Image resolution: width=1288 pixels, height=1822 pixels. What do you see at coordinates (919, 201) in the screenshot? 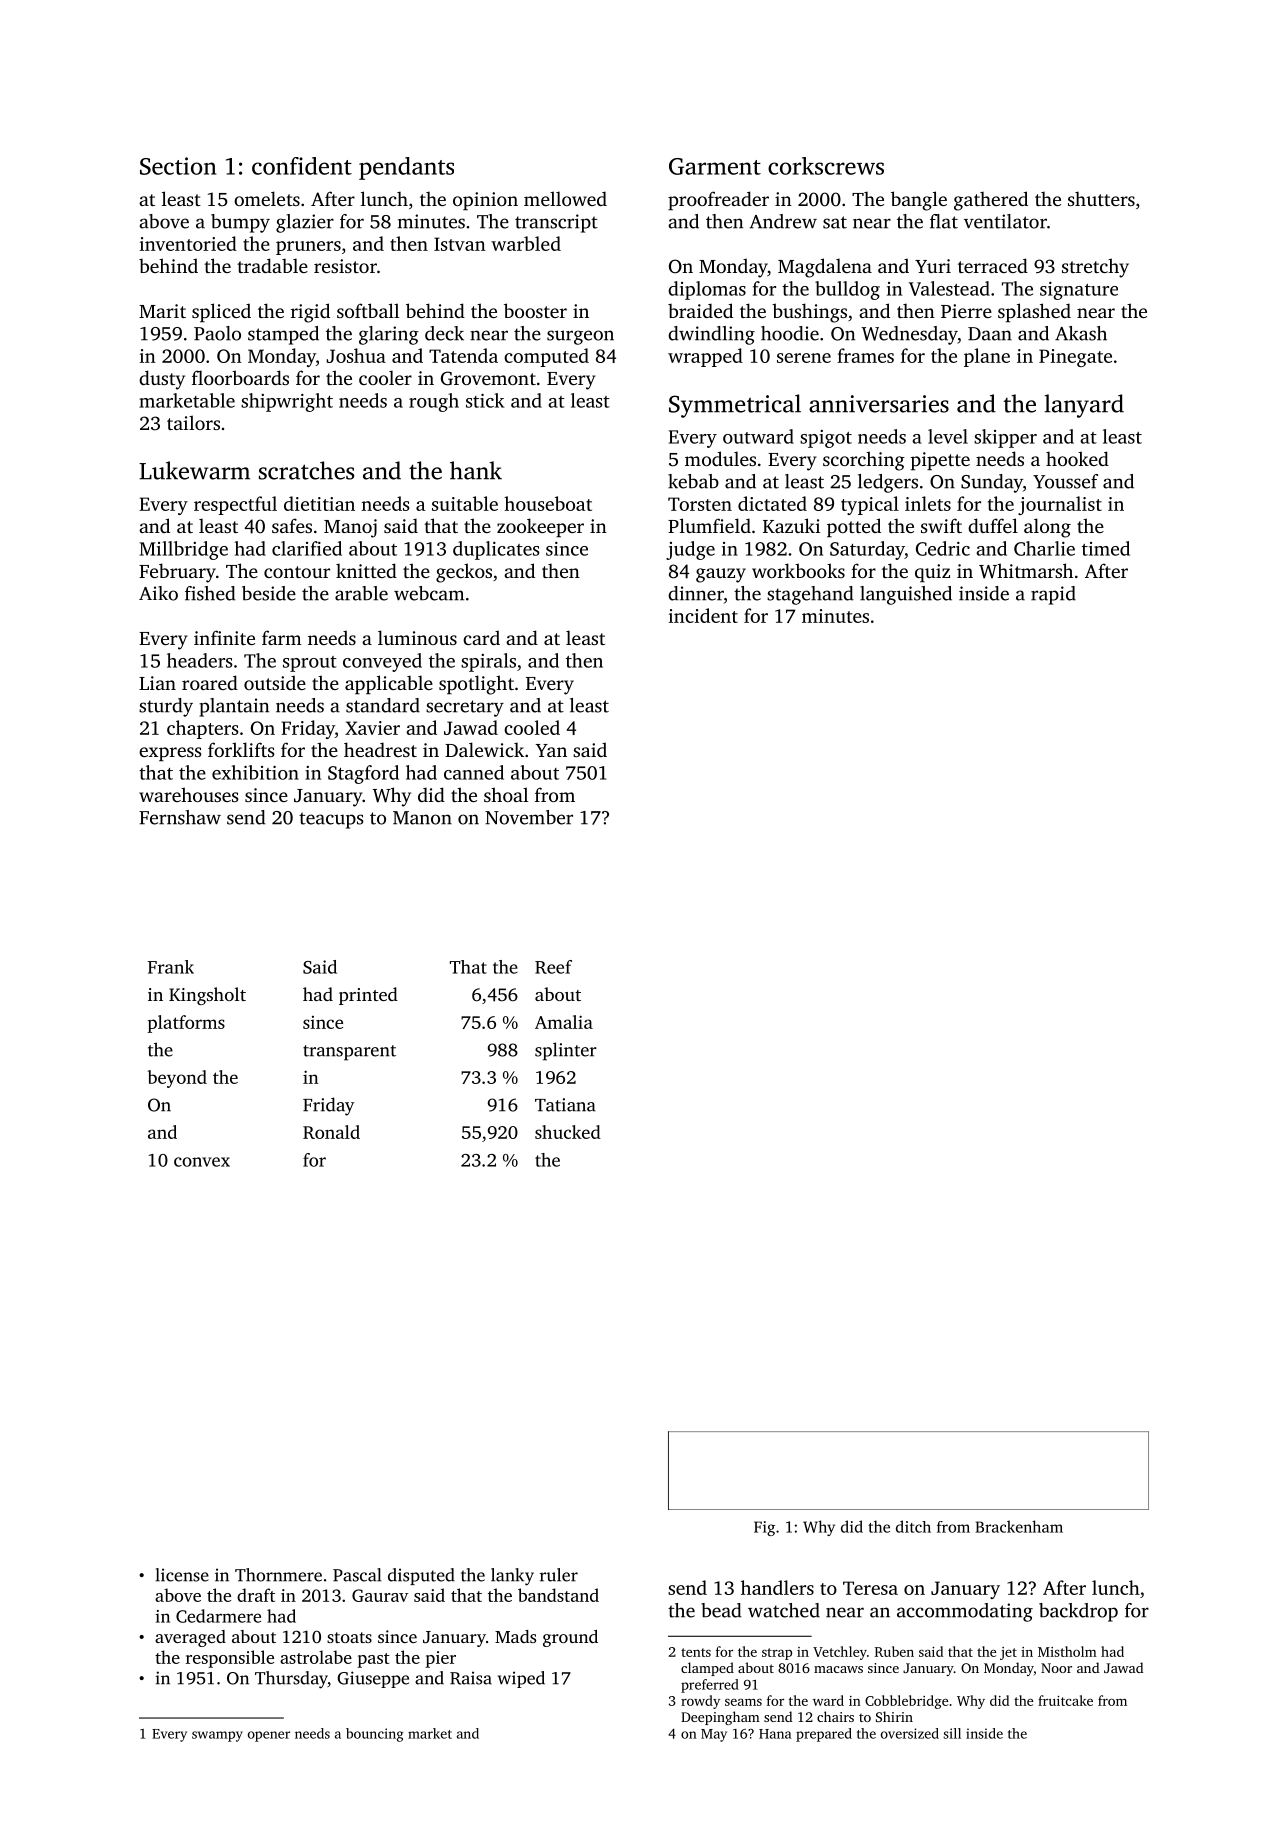
I see `bangle` at bounding box center [919, 201].
